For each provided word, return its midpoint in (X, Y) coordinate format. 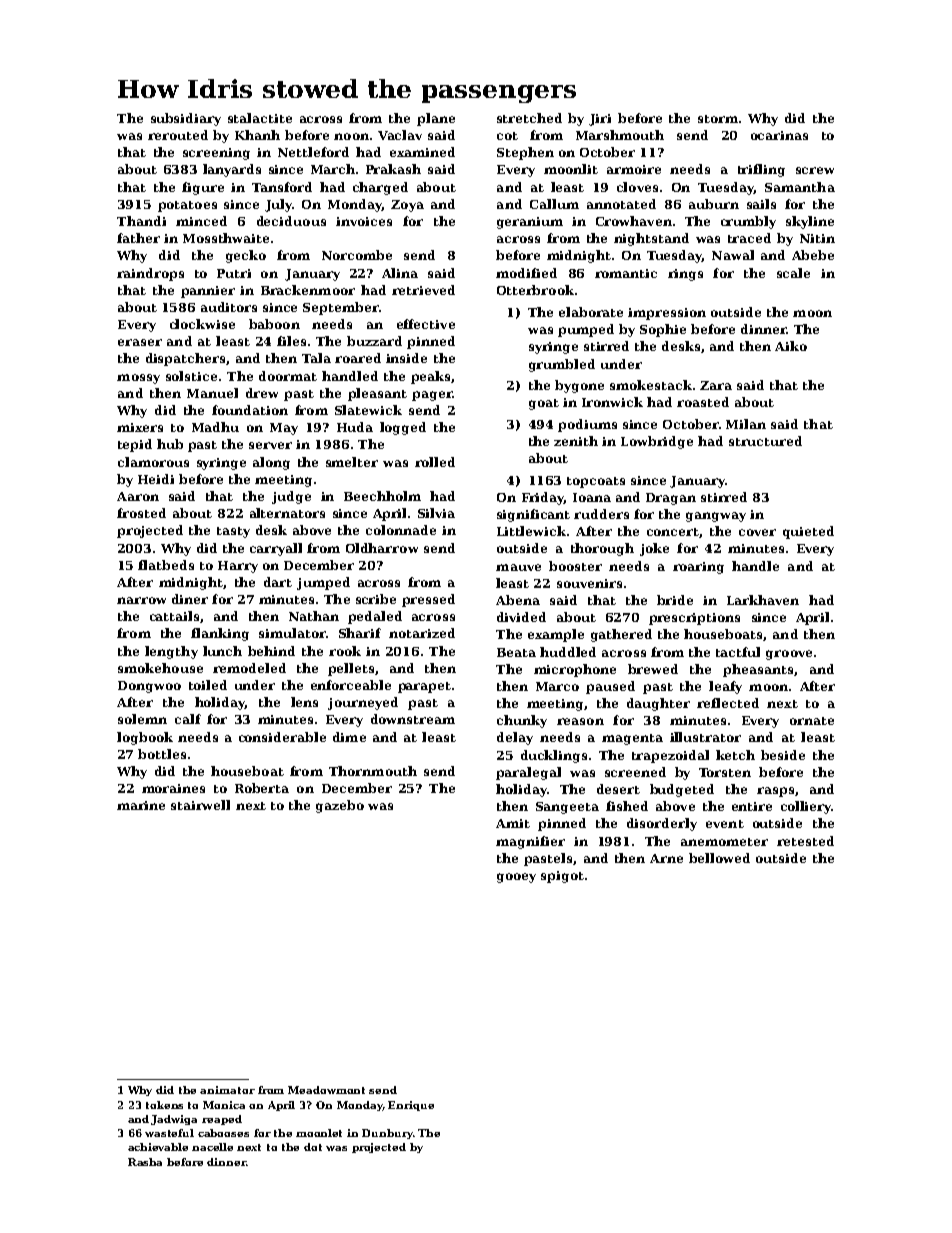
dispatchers (185, 359)
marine (141, 805)
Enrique (411, 1106)
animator (227, 1090)
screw (815, 170)
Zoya (407, 206)
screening (216, 154)
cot (507, 136)
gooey (516, 878)
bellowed (719, 858)
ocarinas (779, 135)
